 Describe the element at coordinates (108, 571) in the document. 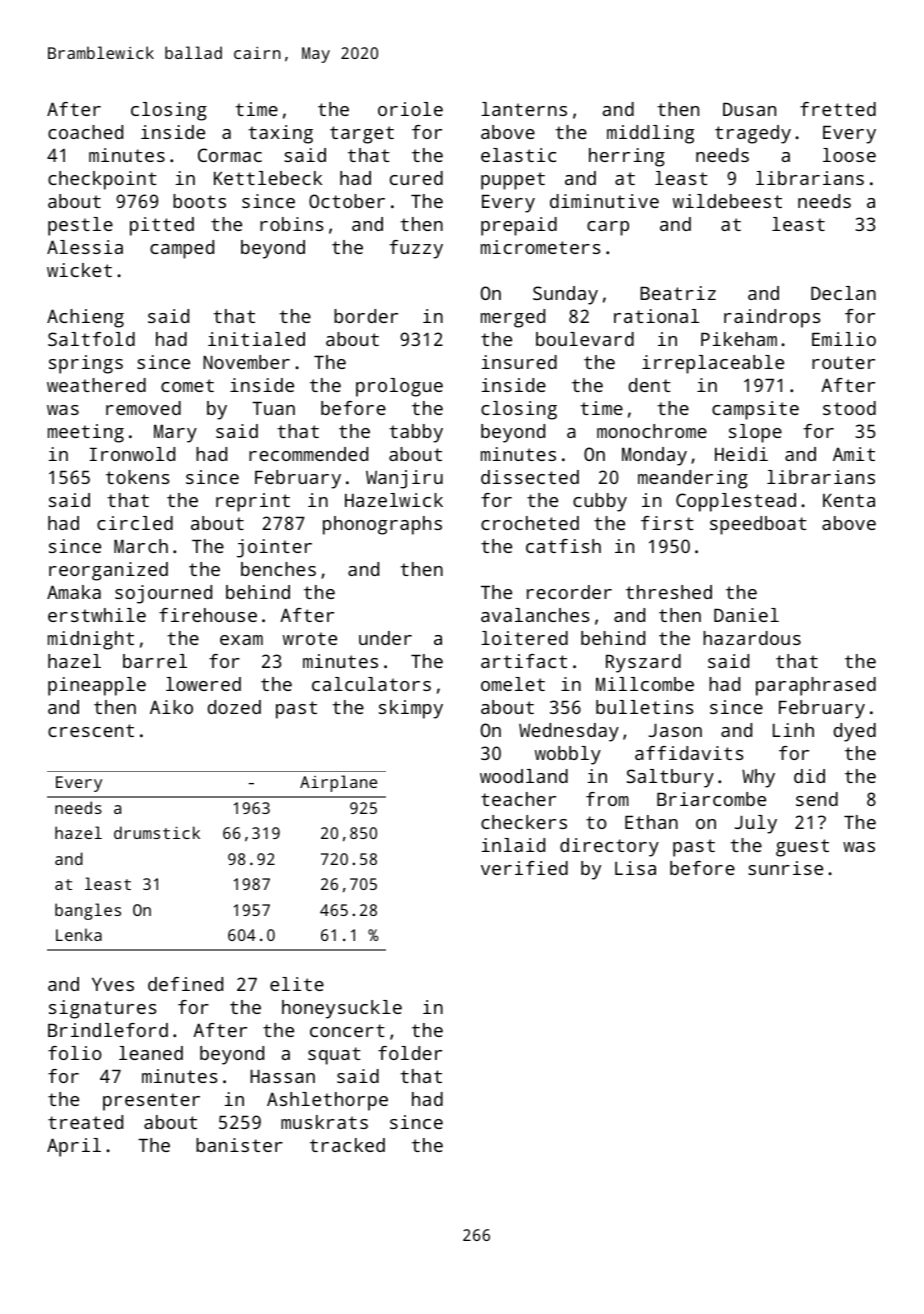

I see `reorganized` at that location.
